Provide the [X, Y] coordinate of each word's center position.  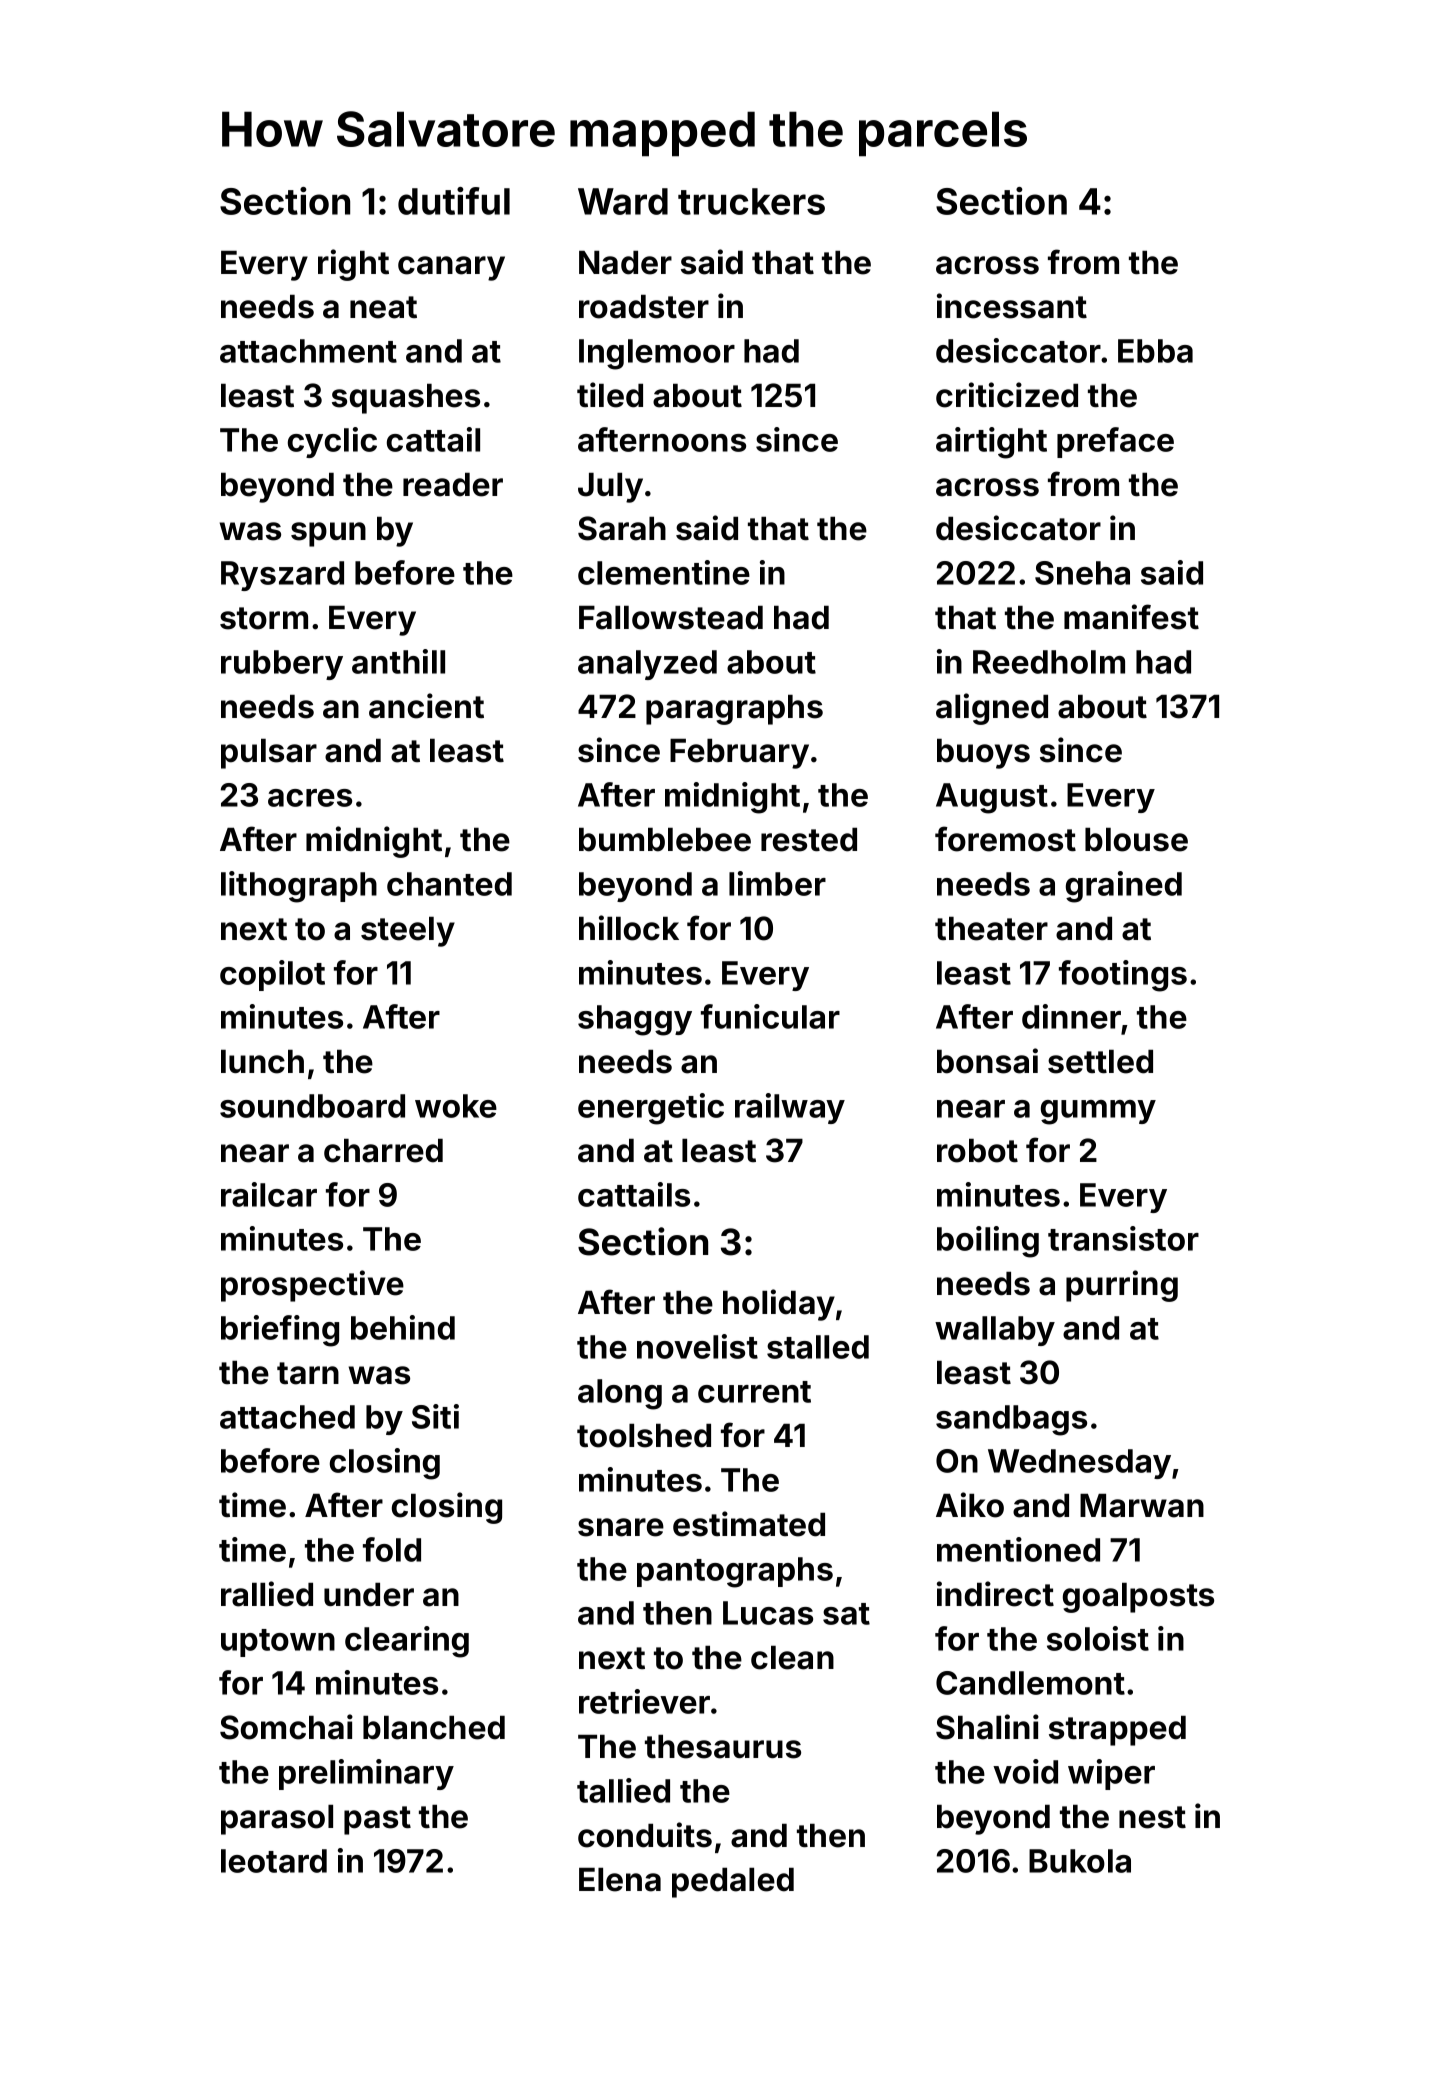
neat [383, 307]
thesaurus [723, 1747]
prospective [312, 1286]
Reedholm [1049, 662]
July [610, 488]
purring [1122, 1286]
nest [1152, 1817]
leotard [274, 1861]
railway [790, 1108]
